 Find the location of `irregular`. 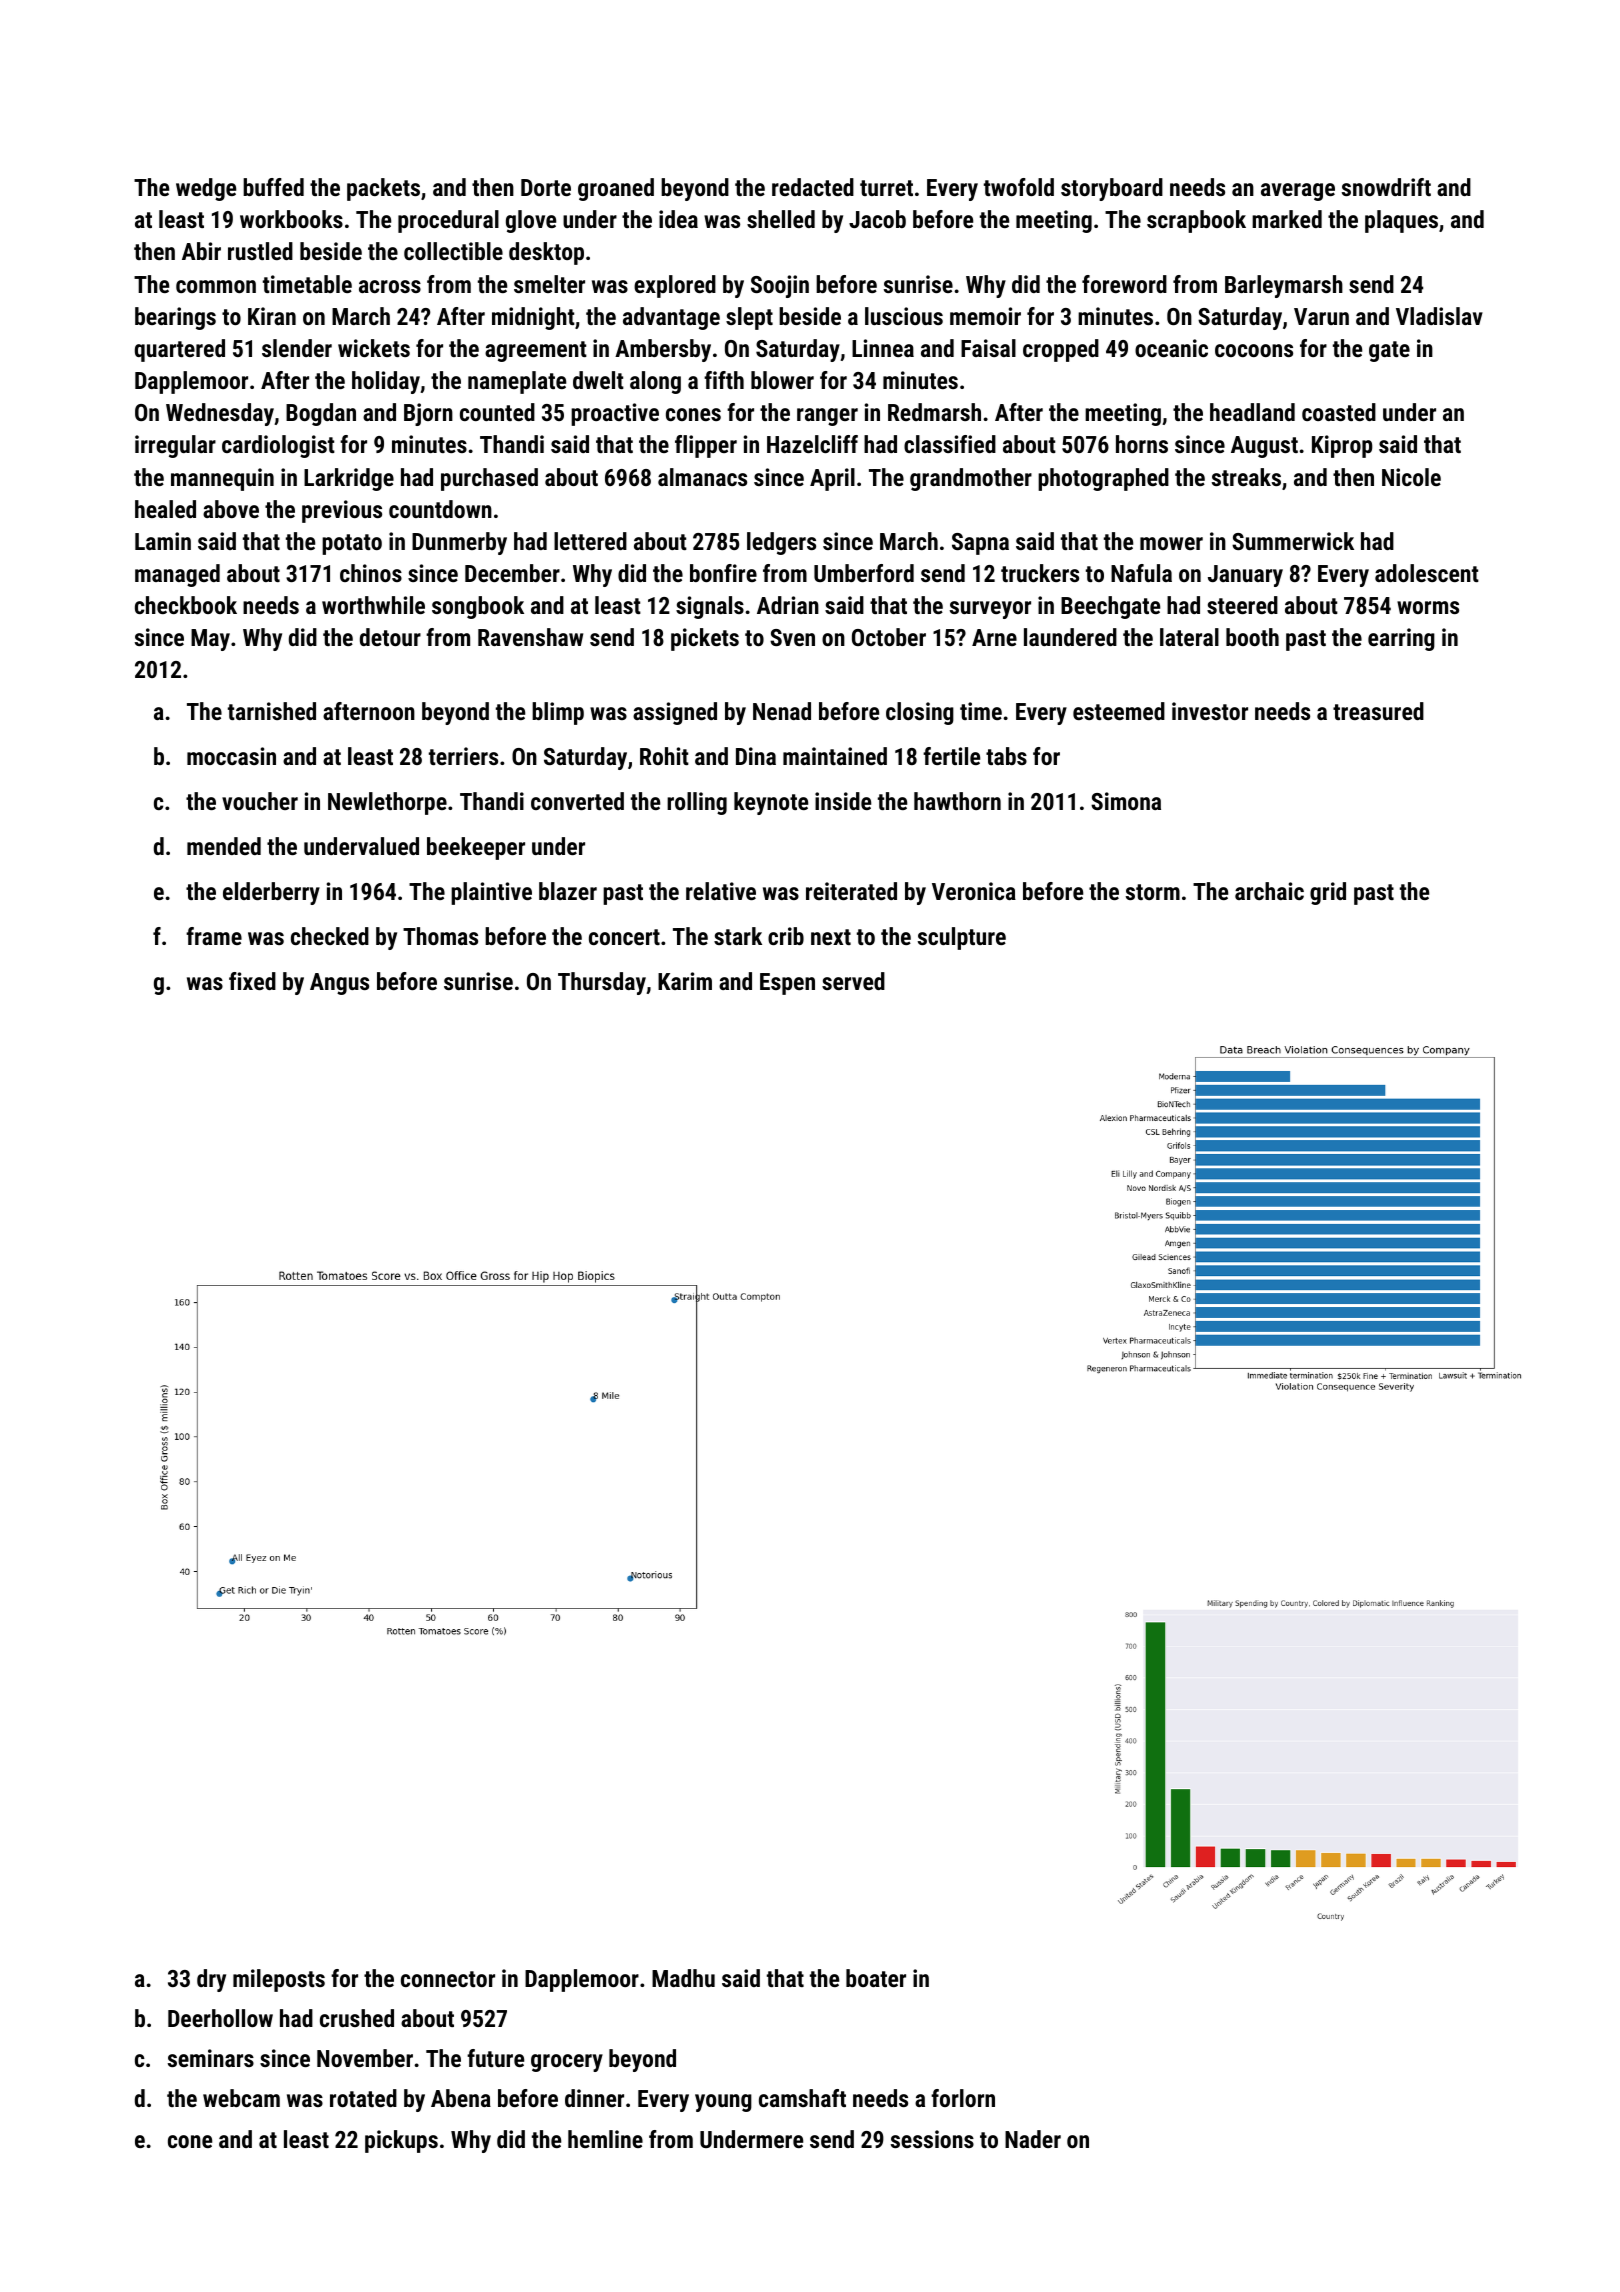

irregular is located at coordinates (175, 446).
